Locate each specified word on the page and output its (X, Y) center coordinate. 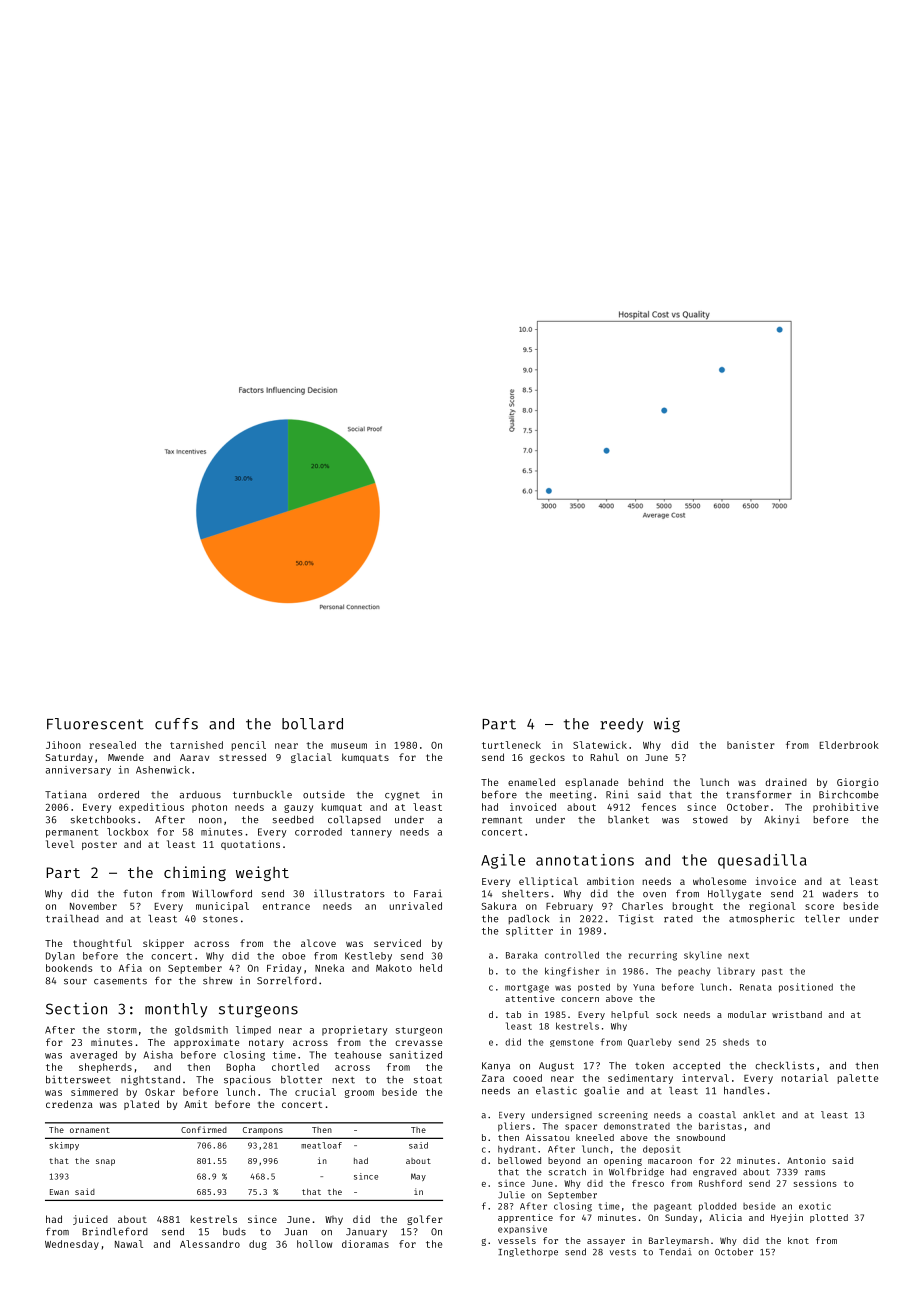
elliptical (548, 882)
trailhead (72, 918)
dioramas (365, 1244)
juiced (90, 1220)
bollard (312, 724)
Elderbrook (849, 745)
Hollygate (734, 895)
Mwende (126, 757)
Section (76, 1008)
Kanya (496, 1067)
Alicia (725, 1217)
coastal (717, 1115)
